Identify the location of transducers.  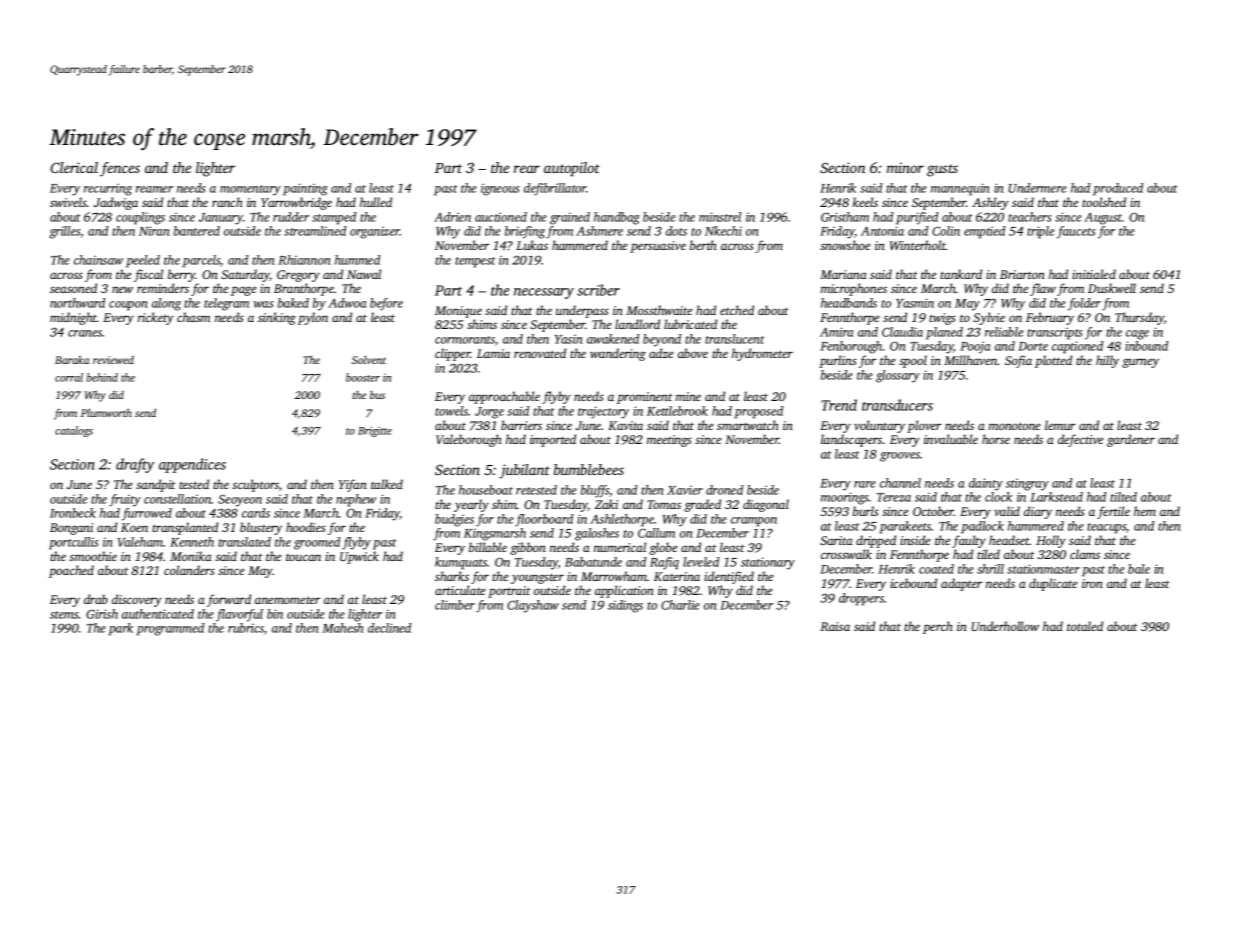
(897, 405).
